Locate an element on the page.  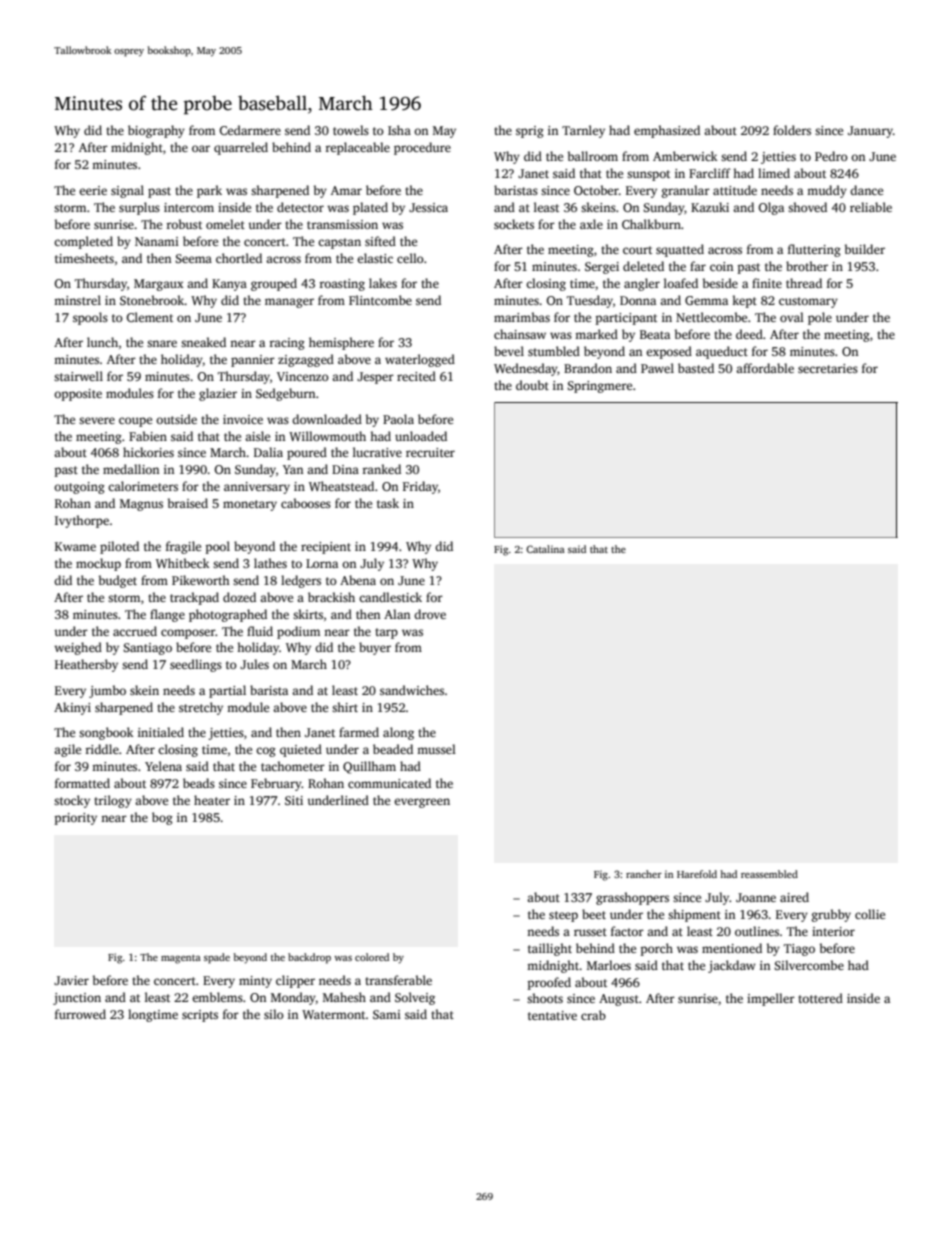
secretaries is located at coordinates (828, 368).
